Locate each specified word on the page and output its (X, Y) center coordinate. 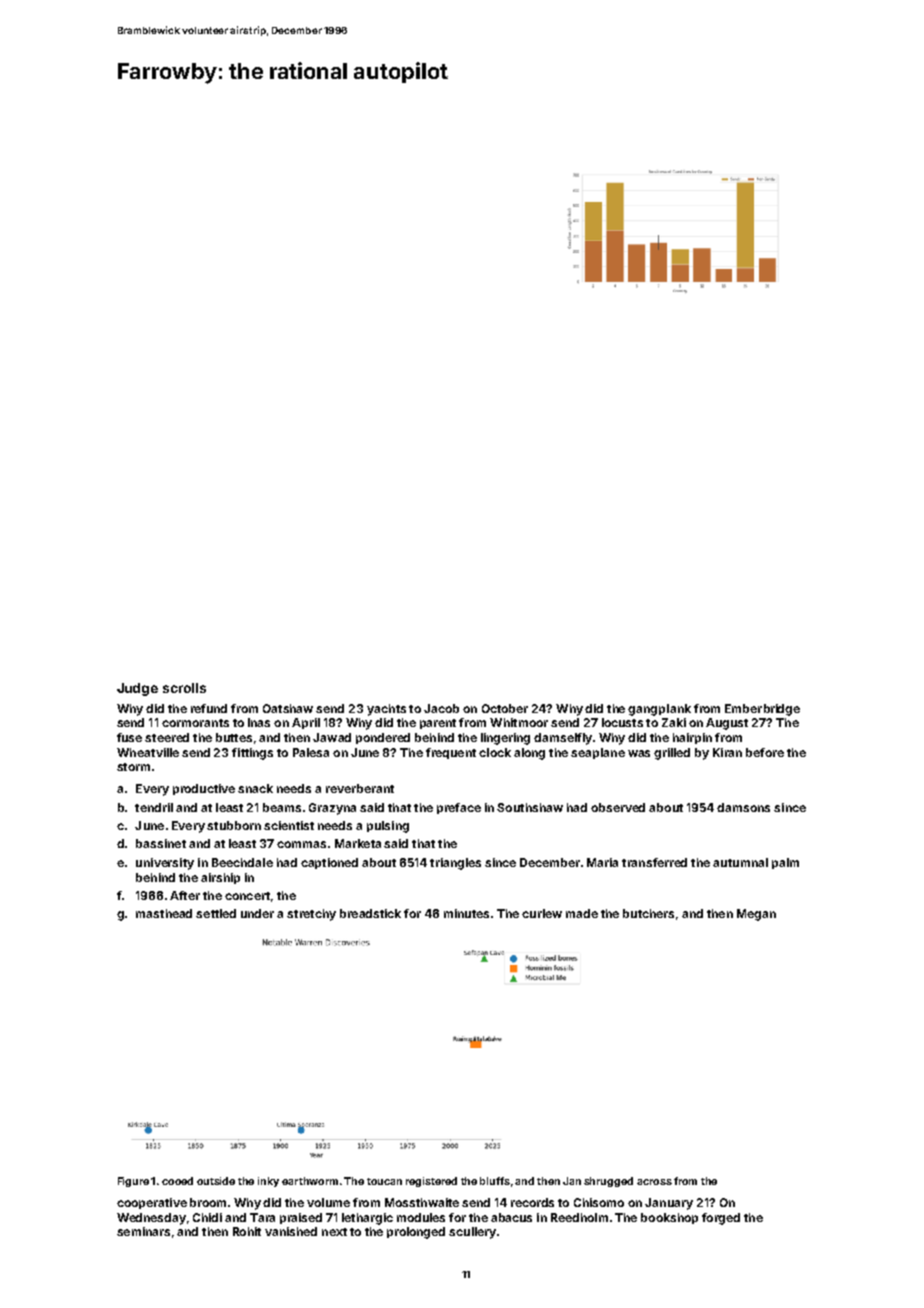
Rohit (247, 1231)
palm (785, 863)
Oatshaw (288, 708)
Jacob (441, 708)
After (185, 895)
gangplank (659, 710)
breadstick (370, 913)
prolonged (416, 1233)
